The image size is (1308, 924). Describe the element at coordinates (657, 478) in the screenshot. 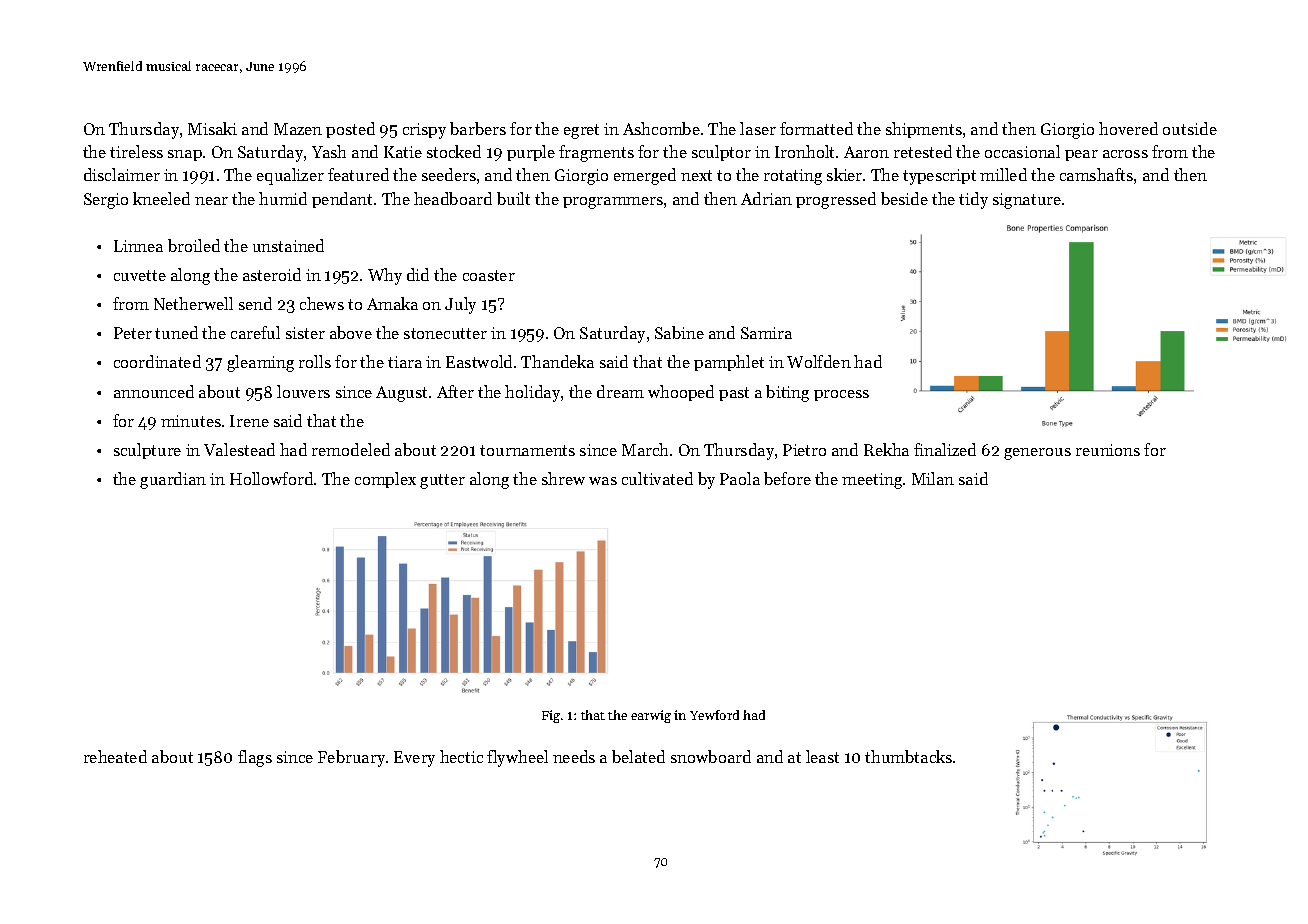

I see `cultivated` at that location.
